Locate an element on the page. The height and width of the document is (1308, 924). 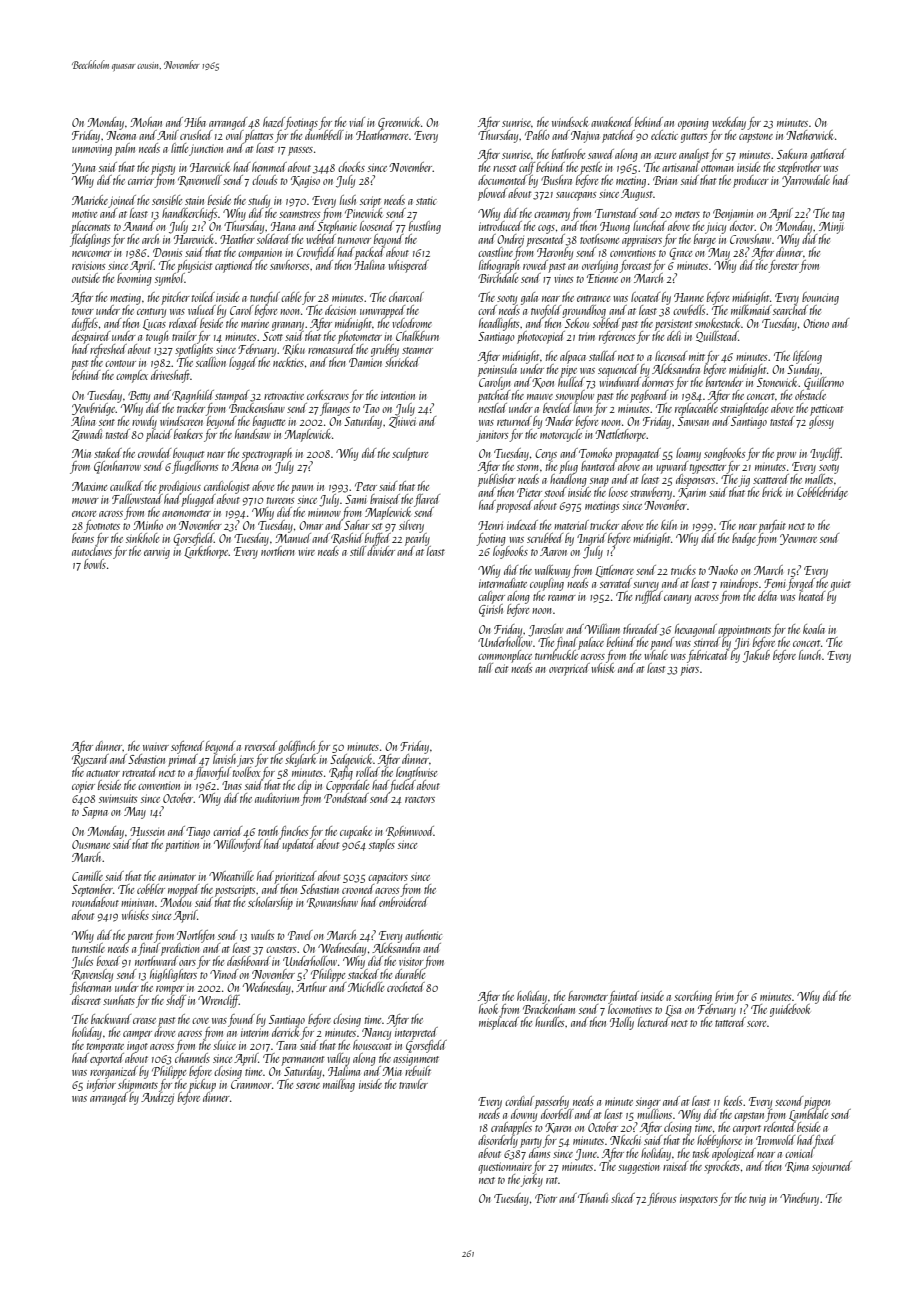
Andrzej is located at coordinates (157, 1098).
